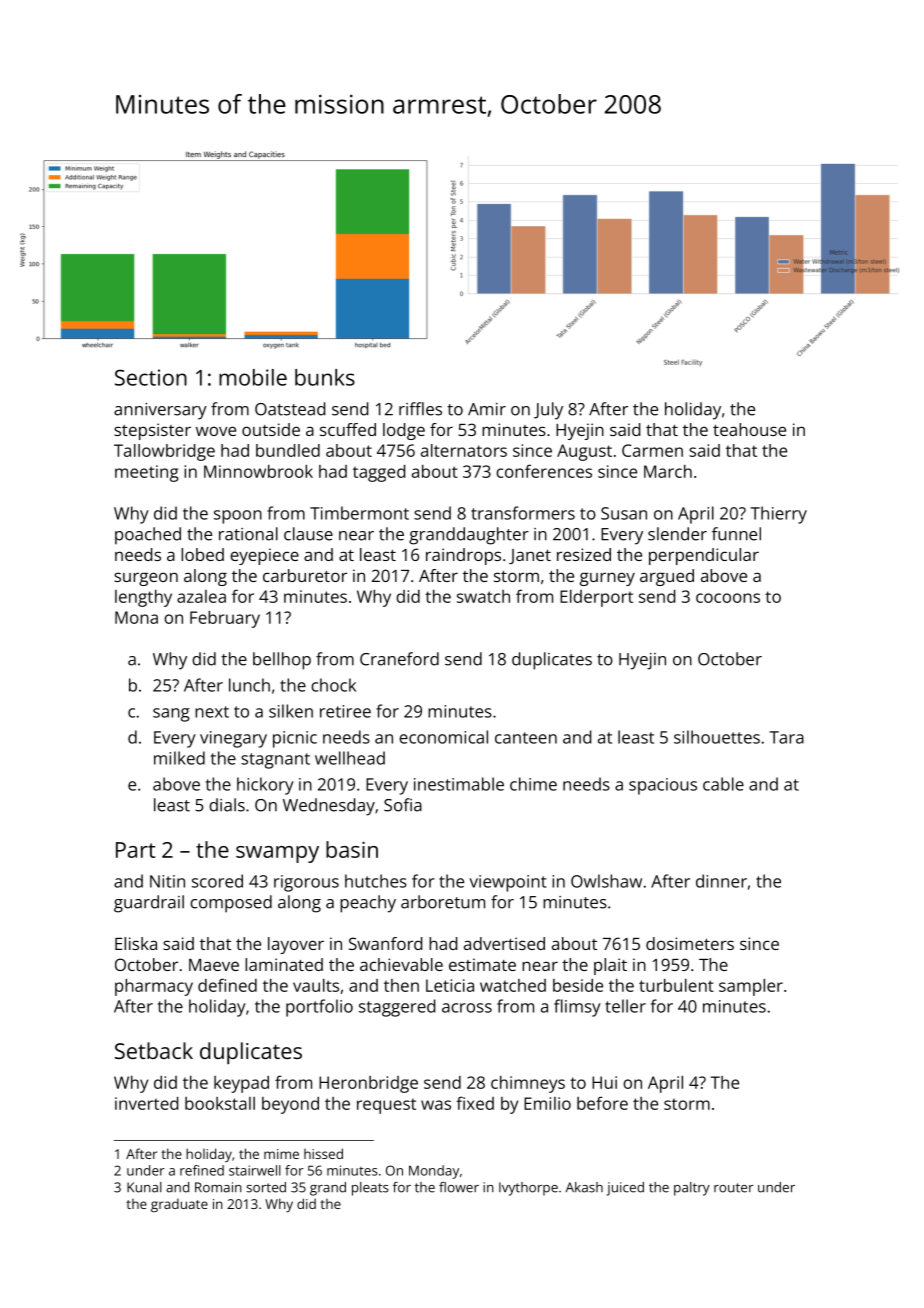  What do you see at coordinates (401, 964) in the page?
I see `achievable` at bounding box center [401, 964].
